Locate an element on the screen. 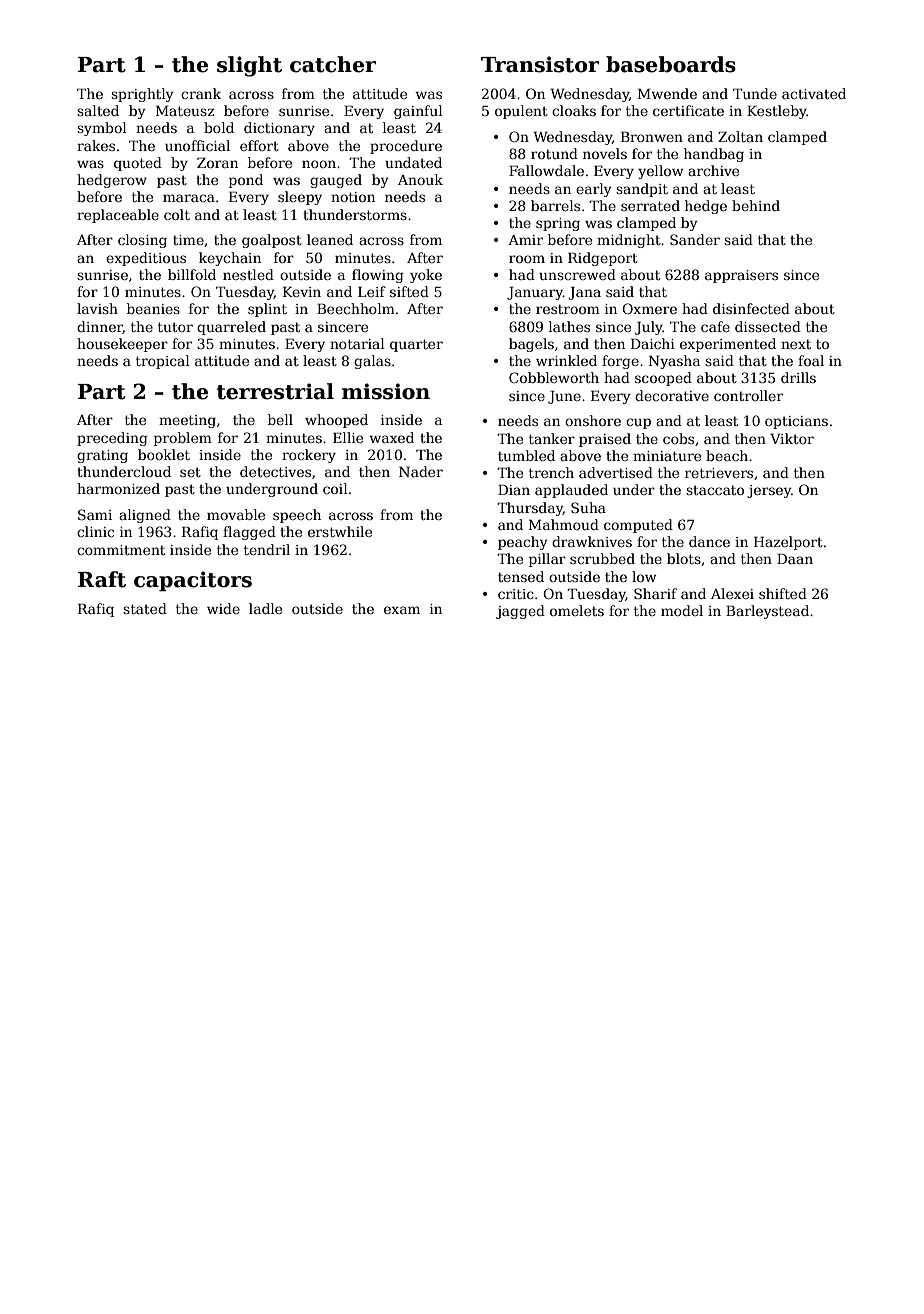 The image size is (924, 1314). meeting is located at coordinates (187, 421).
